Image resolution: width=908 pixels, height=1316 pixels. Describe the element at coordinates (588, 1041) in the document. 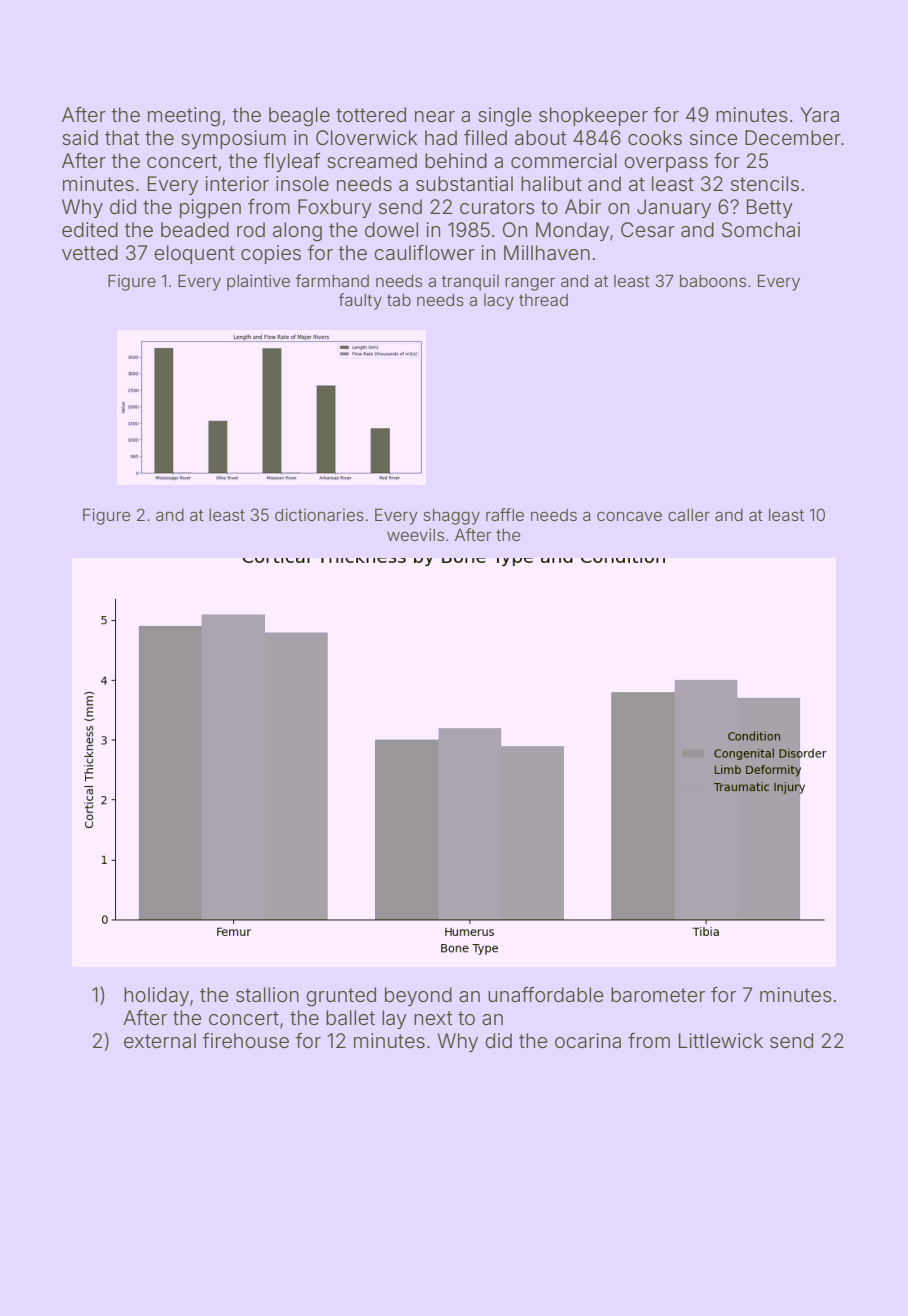

I see `ocarina` at that location.
